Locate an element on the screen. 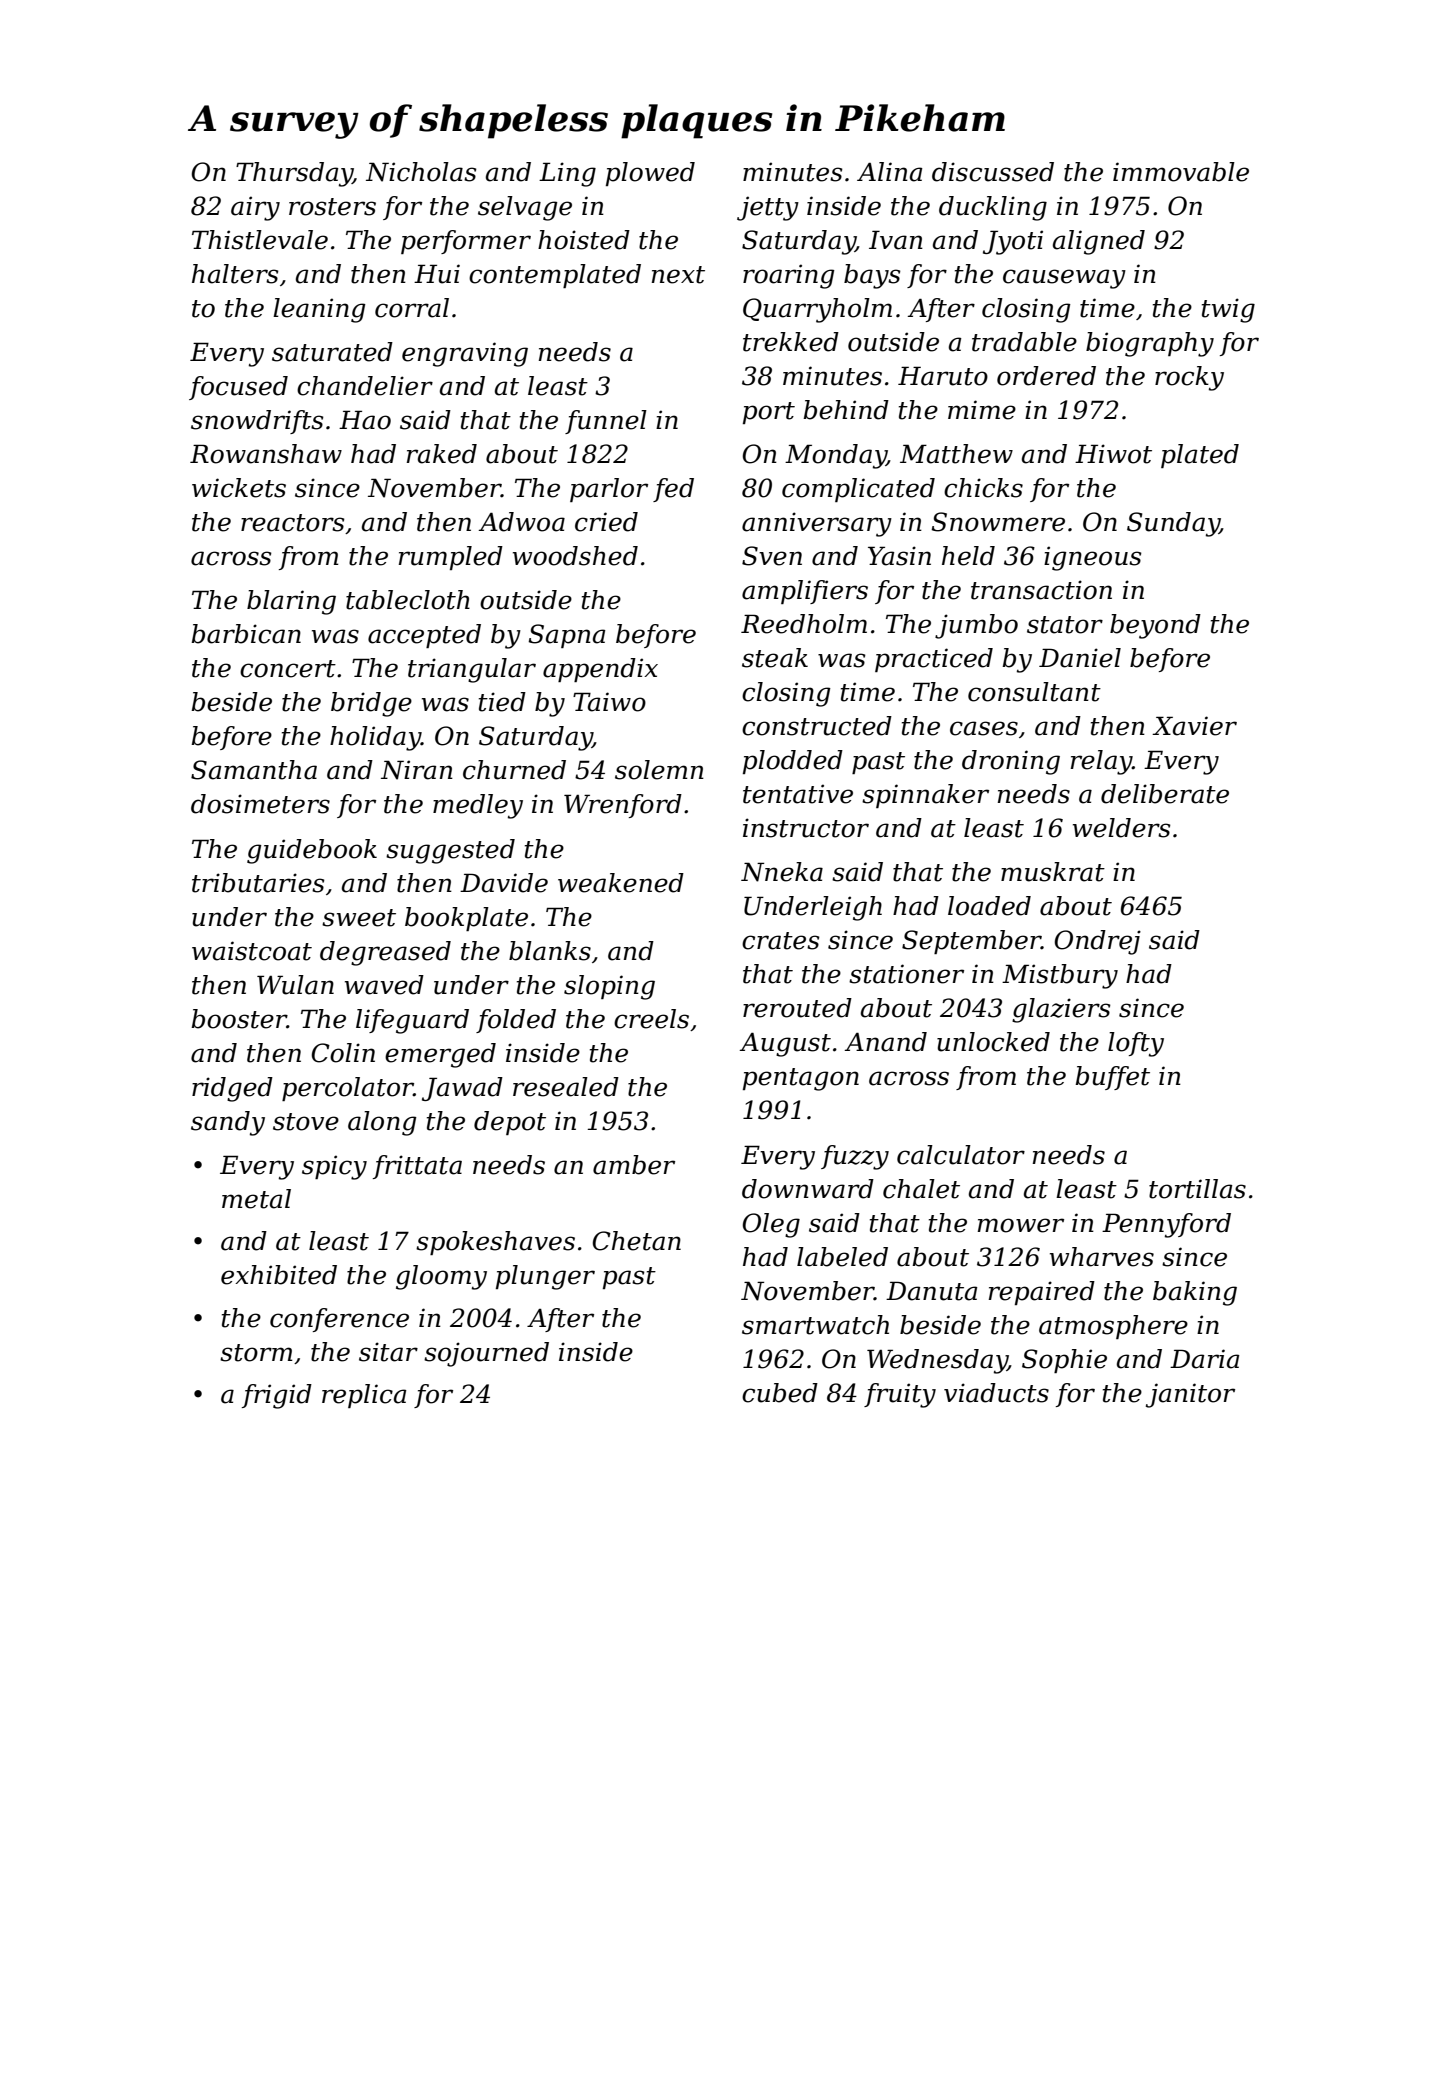 The image size is (1450, 2100). relay is located at coordinates (1101, 762).
